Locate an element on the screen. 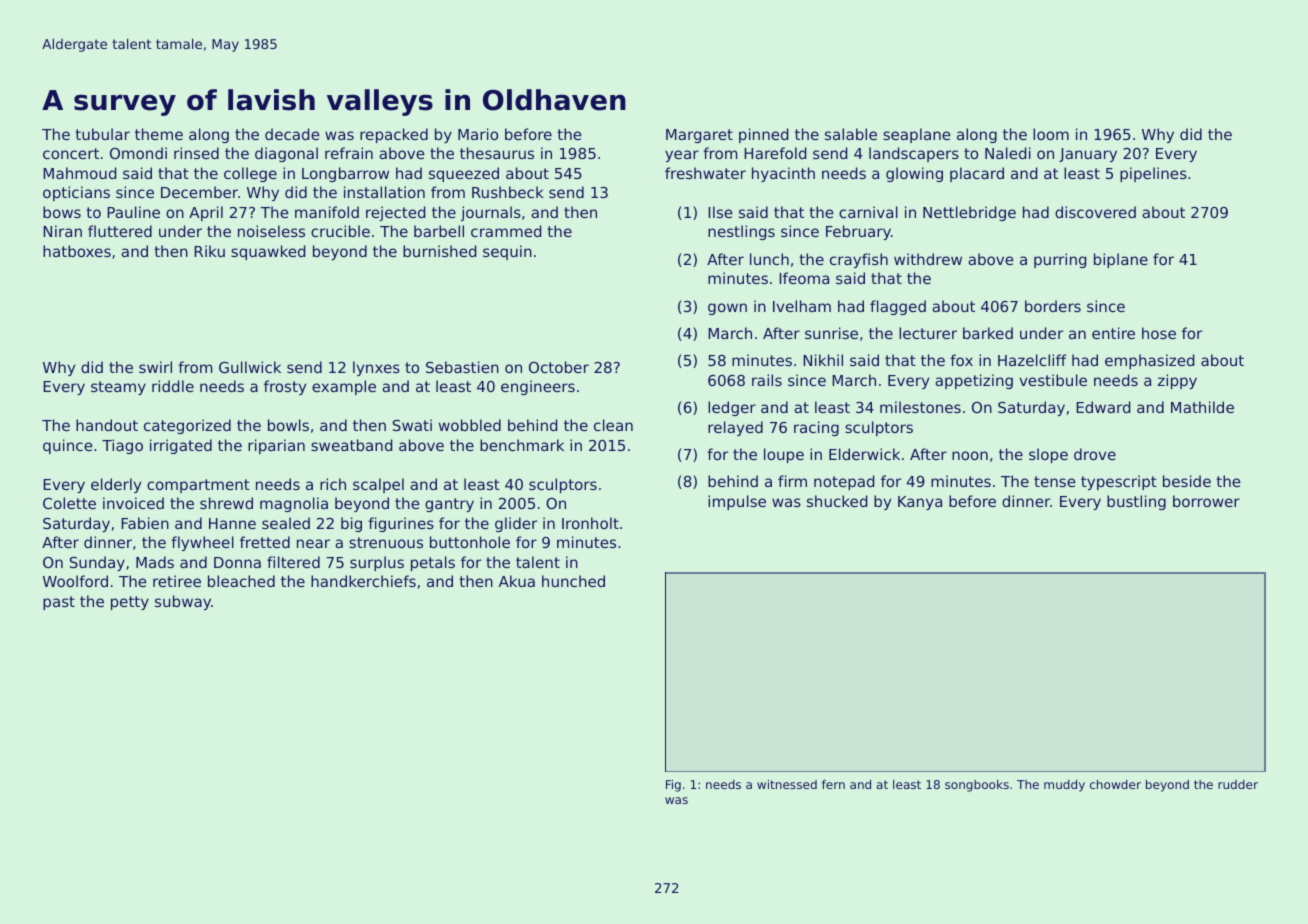  Gullwick is located at coordinates (250, 367).
